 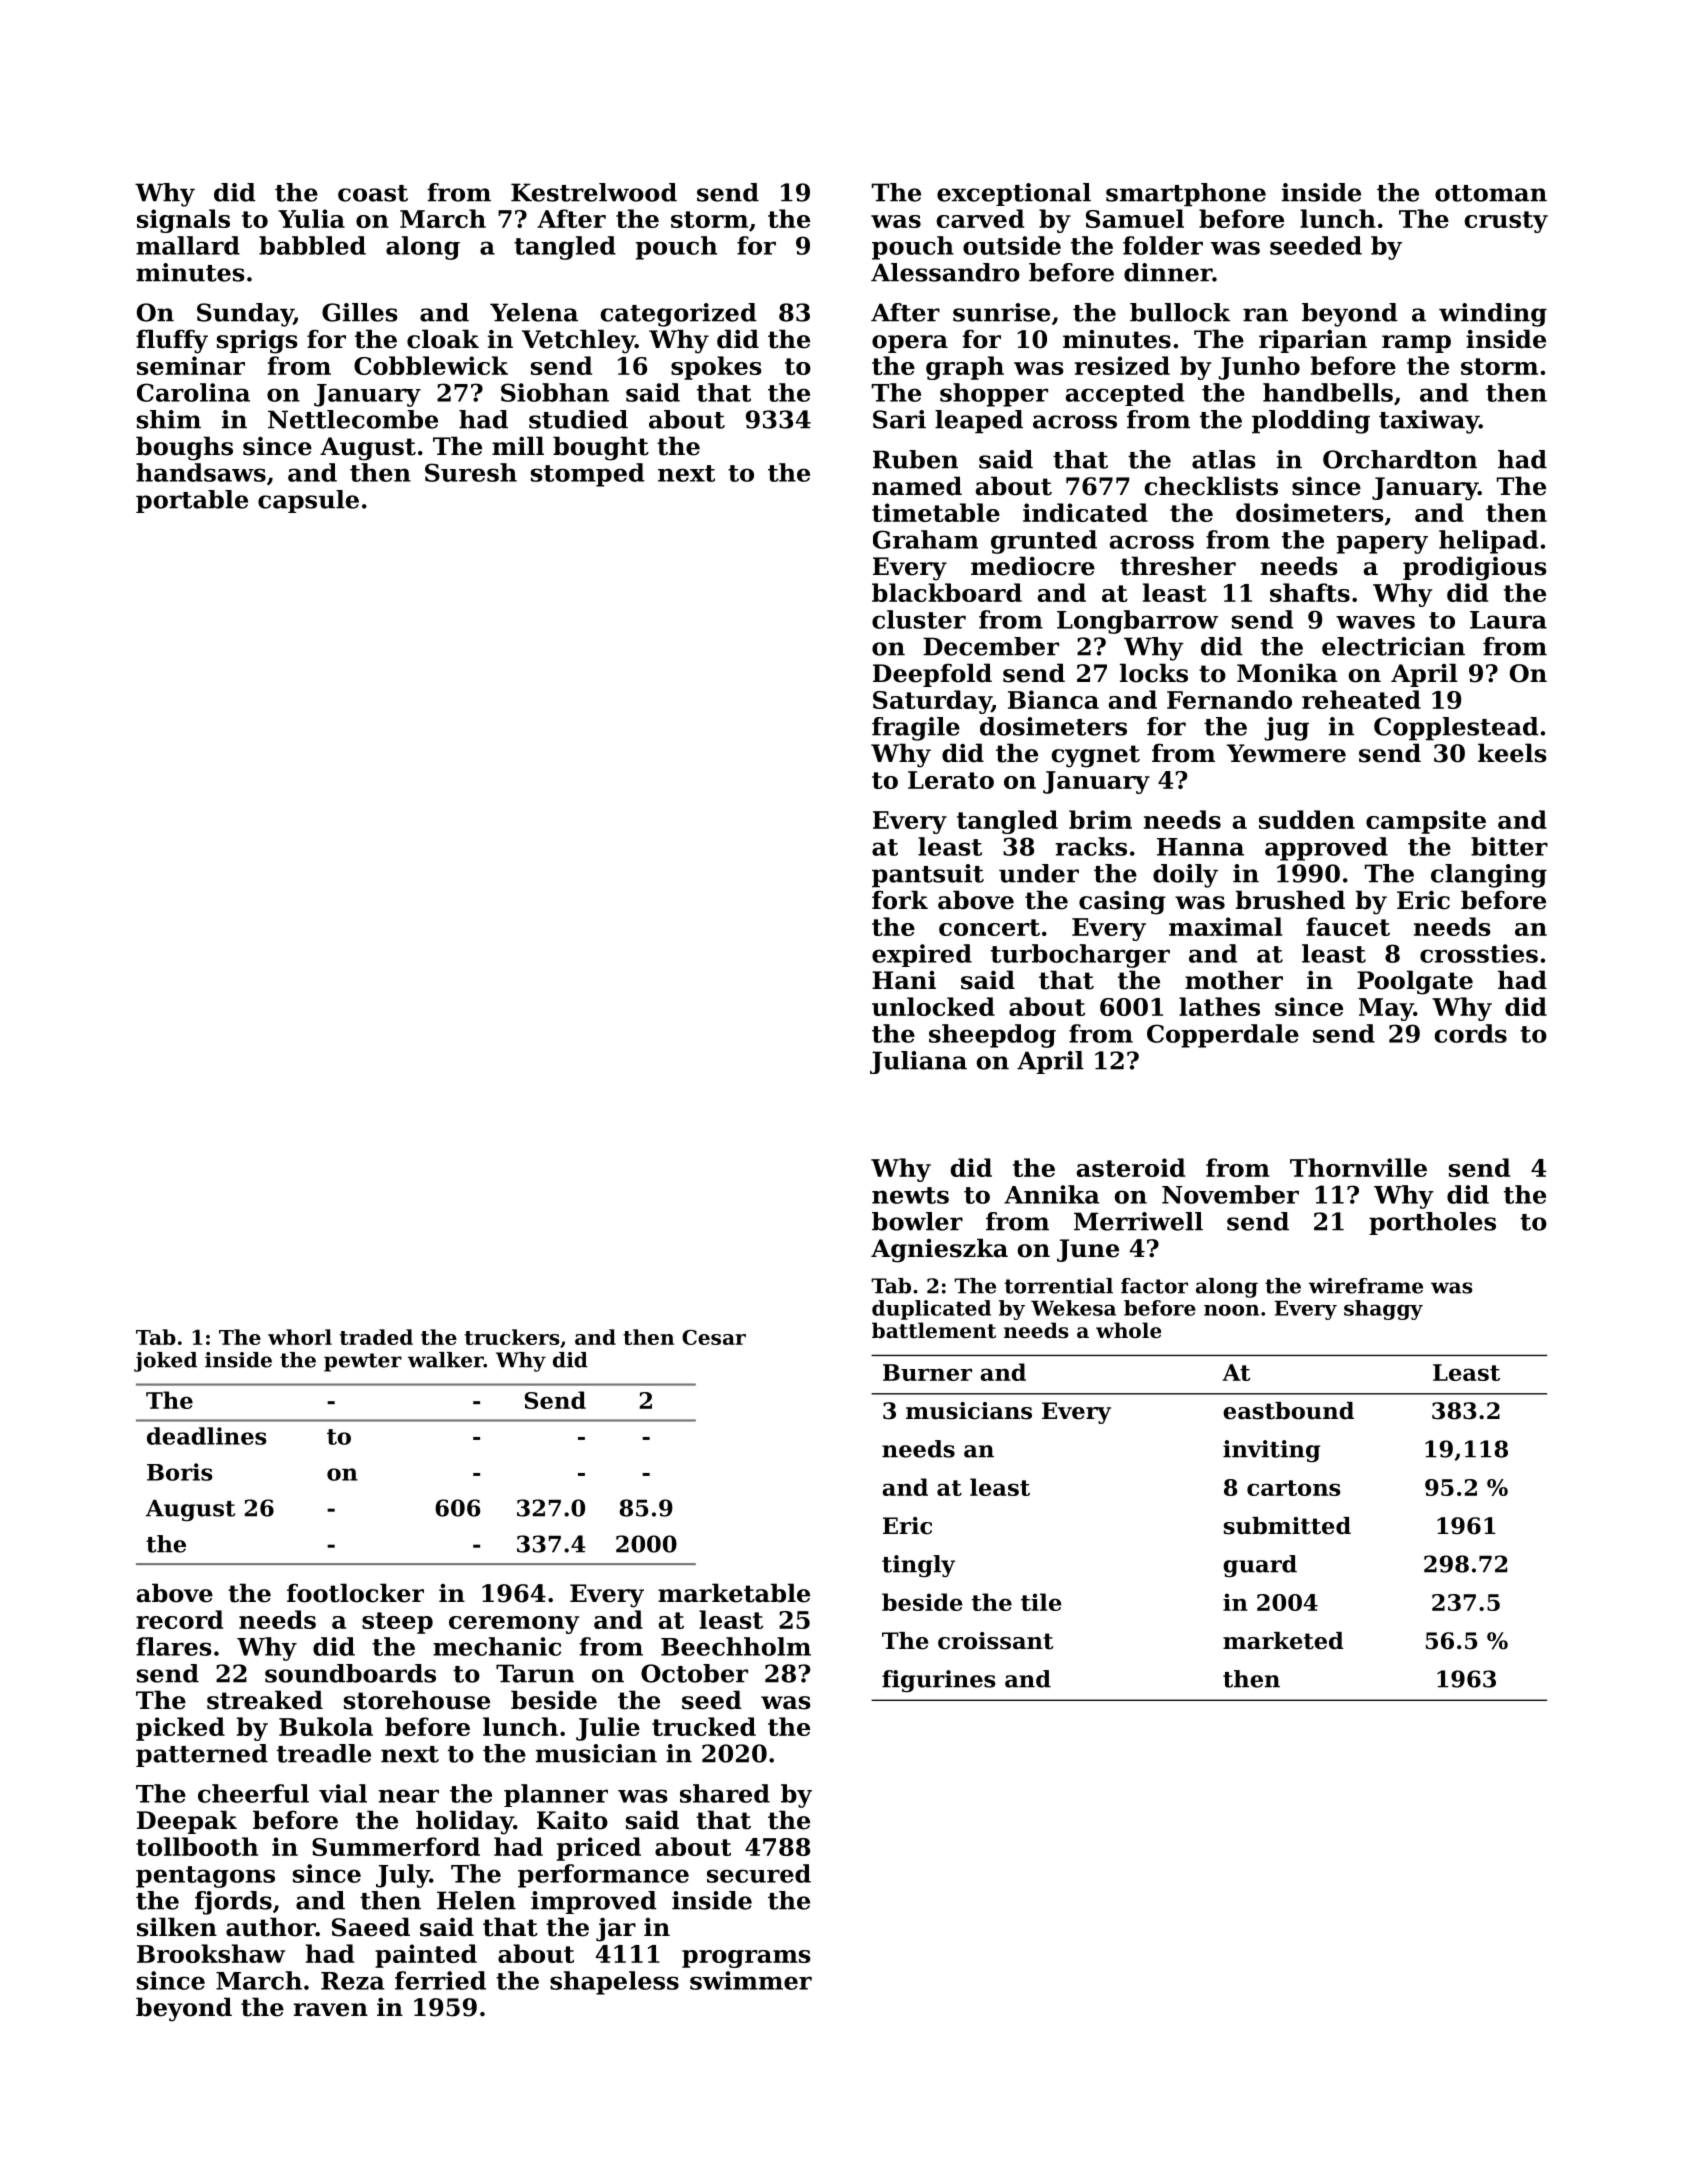 I want to click on capsule, so click(x=308, y=501).
